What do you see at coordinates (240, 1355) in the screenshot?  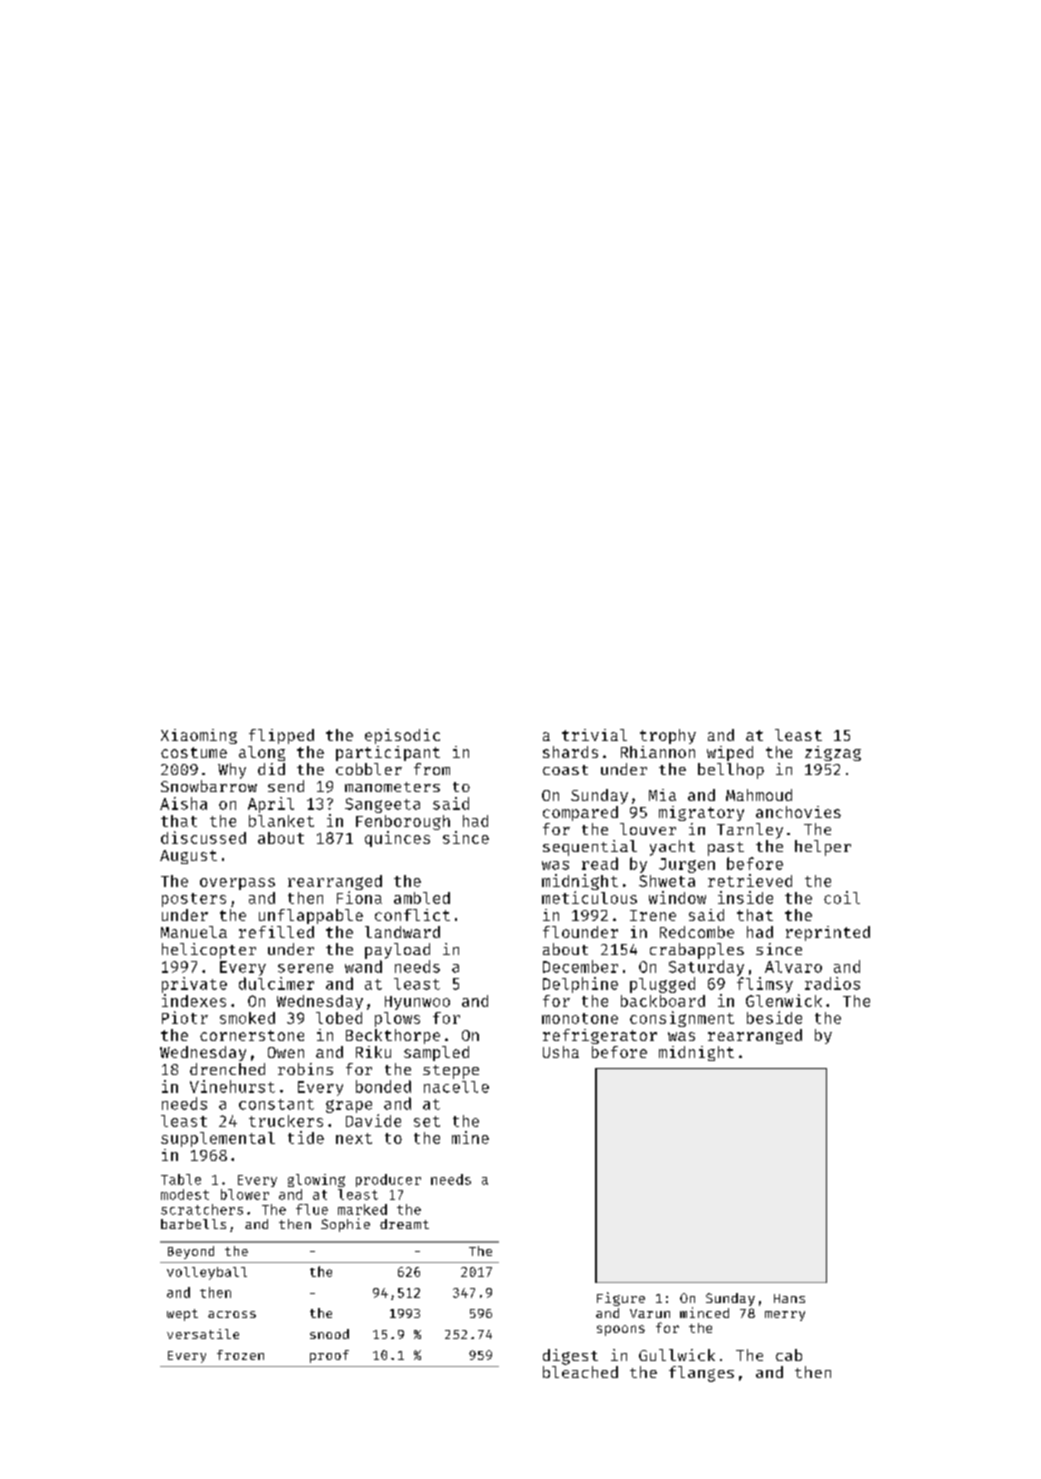 I see `frozen` at bounding box center [240, 1355].
